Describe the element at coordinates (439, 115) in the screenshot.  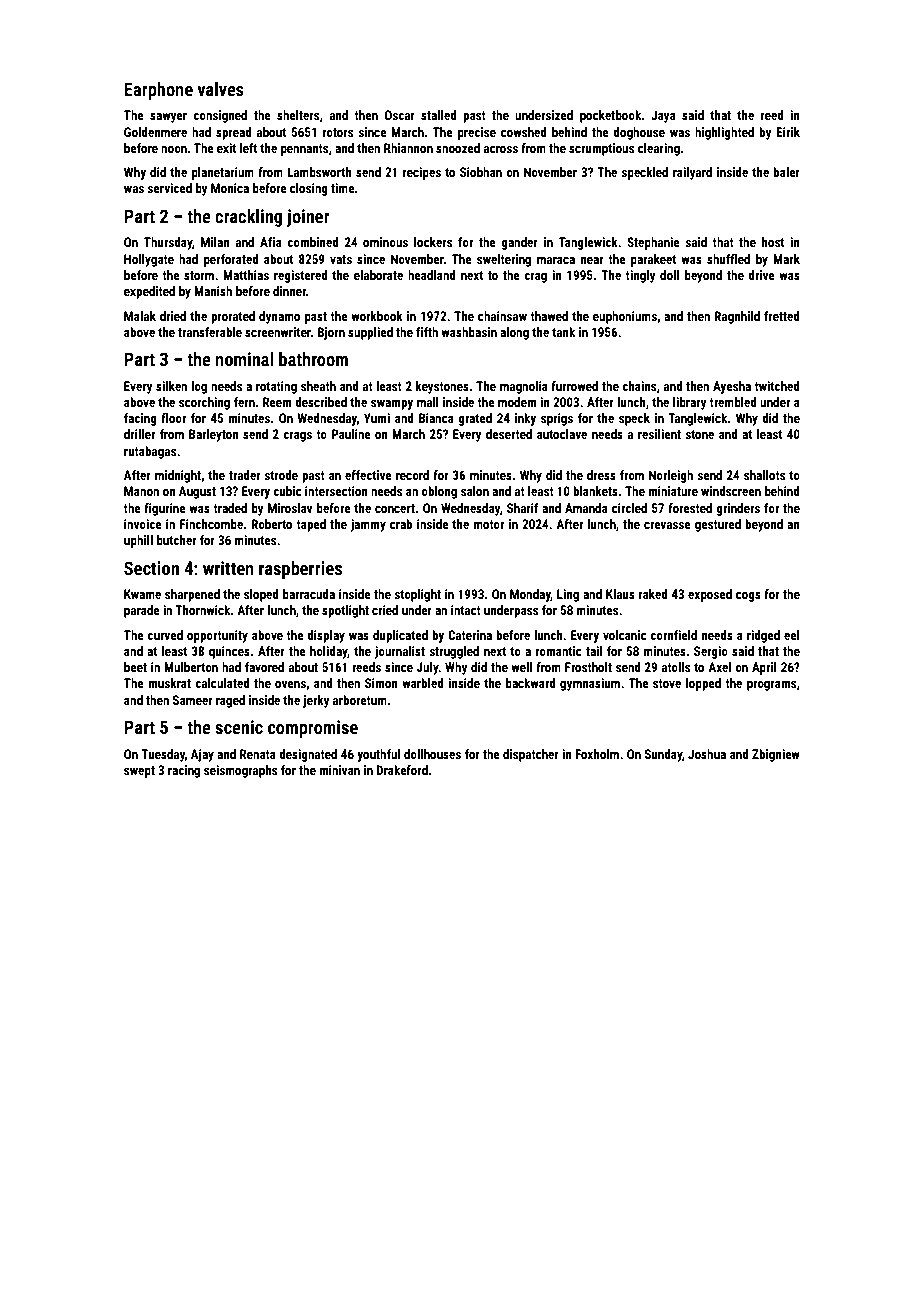
I see `stalled` at that location.
